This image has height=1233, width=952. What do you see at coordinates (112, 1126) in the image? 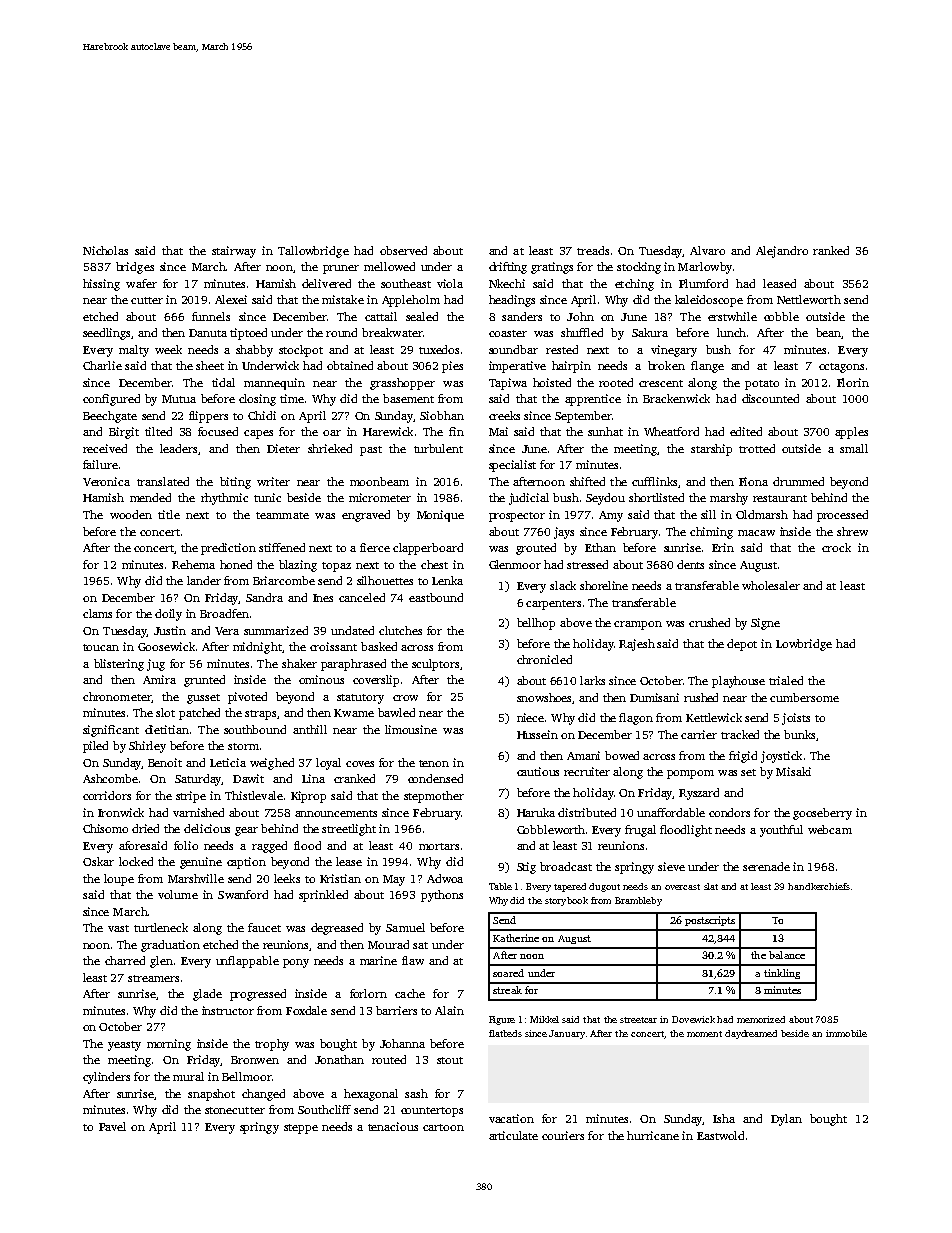
I see `Pavel` at bounding box center [112, 1126].
